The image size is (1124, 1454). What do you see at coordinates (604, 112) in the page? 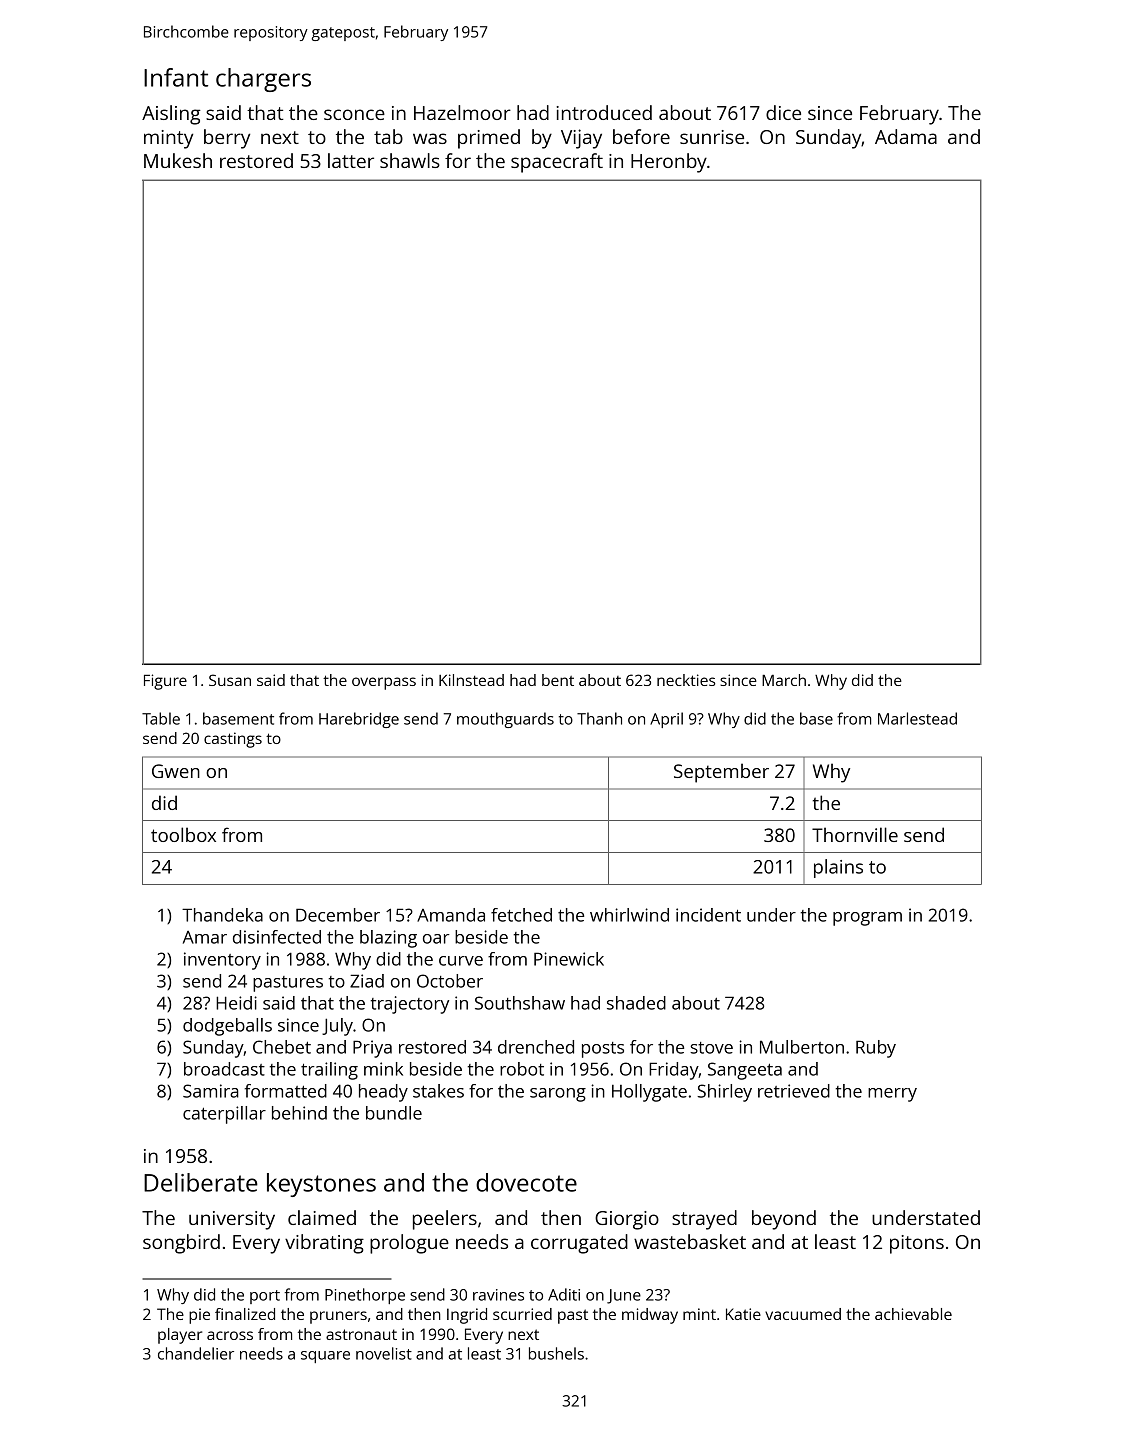
I see `introduced` at bounding box center [604, 112].
